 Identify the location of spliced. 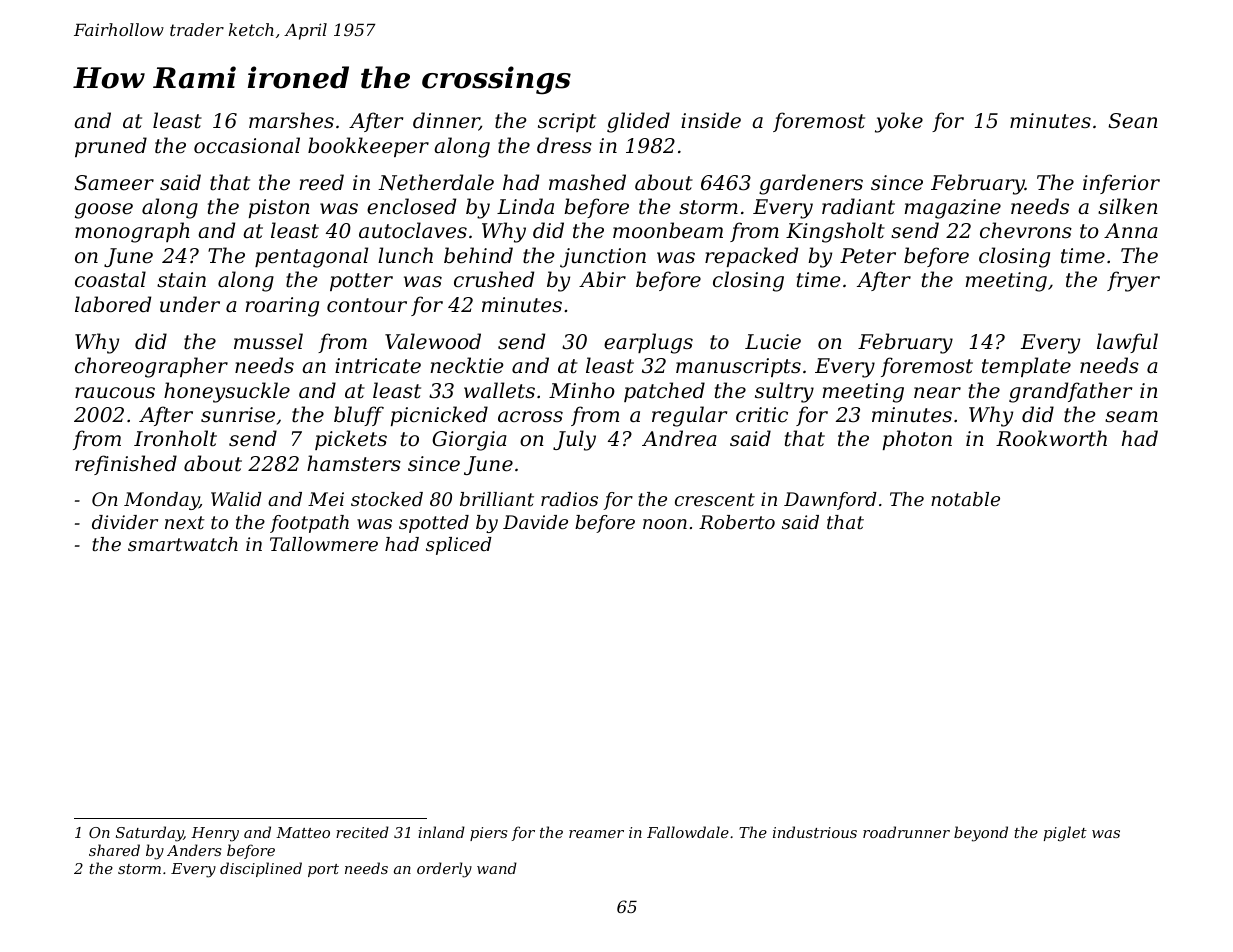
(459, 546).
